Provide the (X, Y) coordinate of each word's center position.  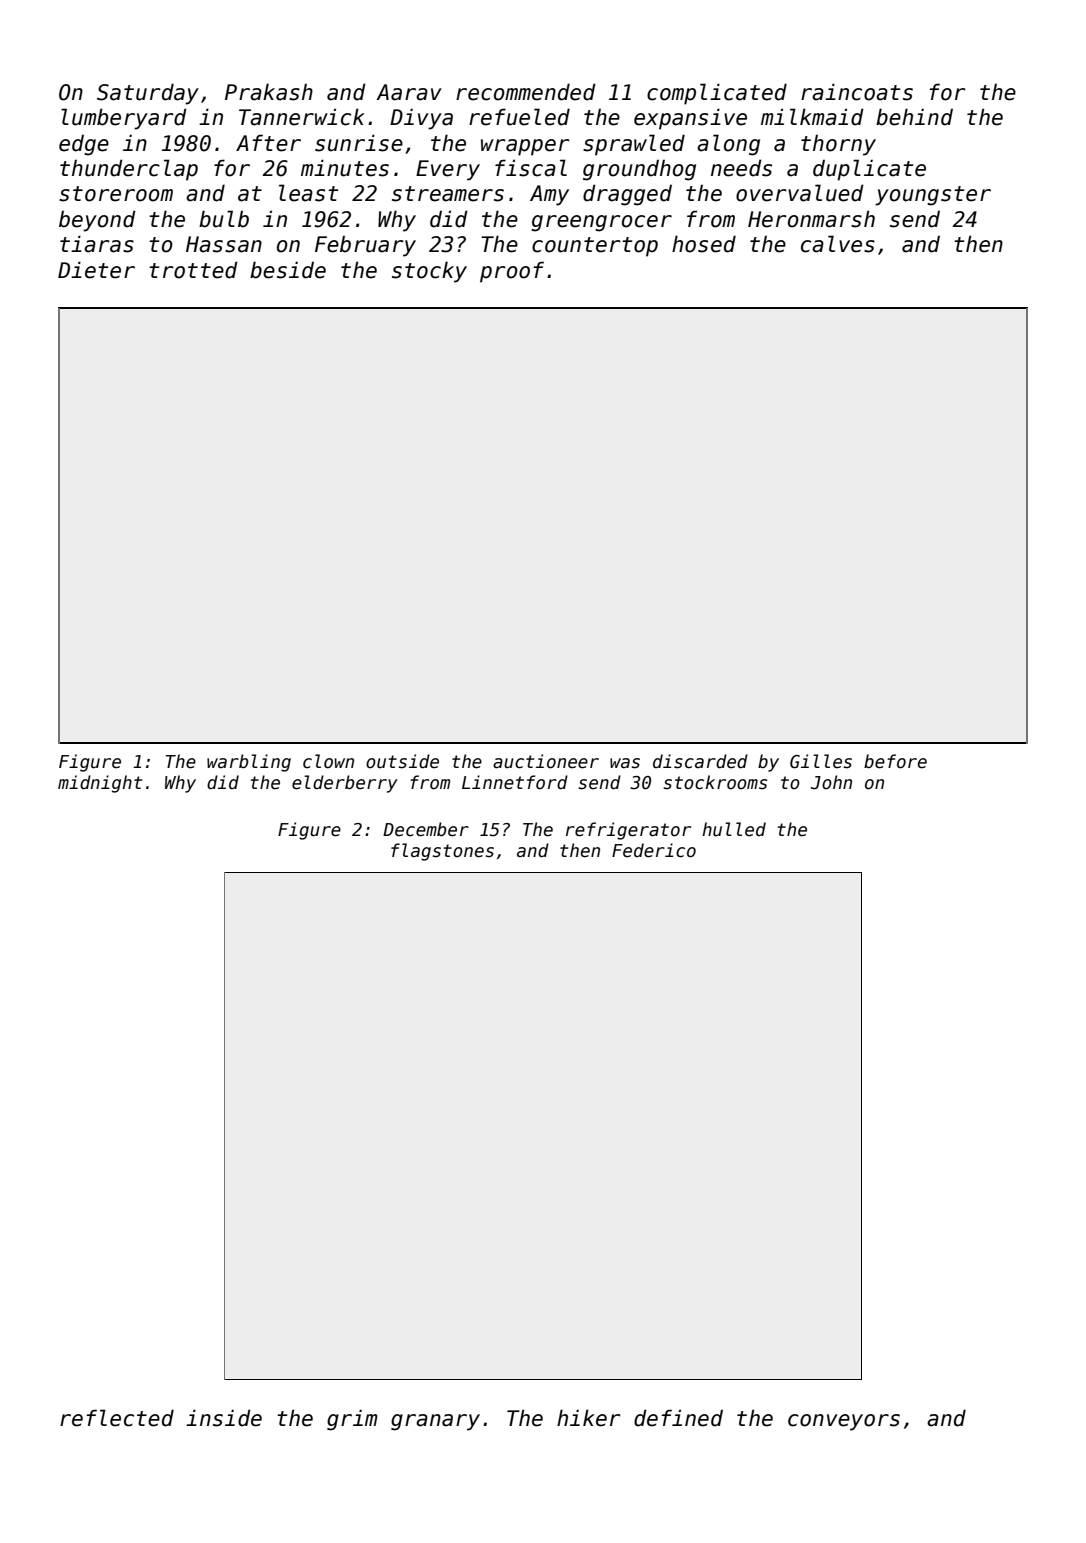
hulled (734, 829)
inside (224, 1418)
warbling (249, 763)
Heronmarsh (811, 219)
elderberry (345, 784)
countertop (595, 247)
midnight (100, 784)
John (831, 782)
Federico (654, 850)
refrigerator (628, 831)
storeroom (116, 194)
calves (838, 244)
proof (512, 272)
